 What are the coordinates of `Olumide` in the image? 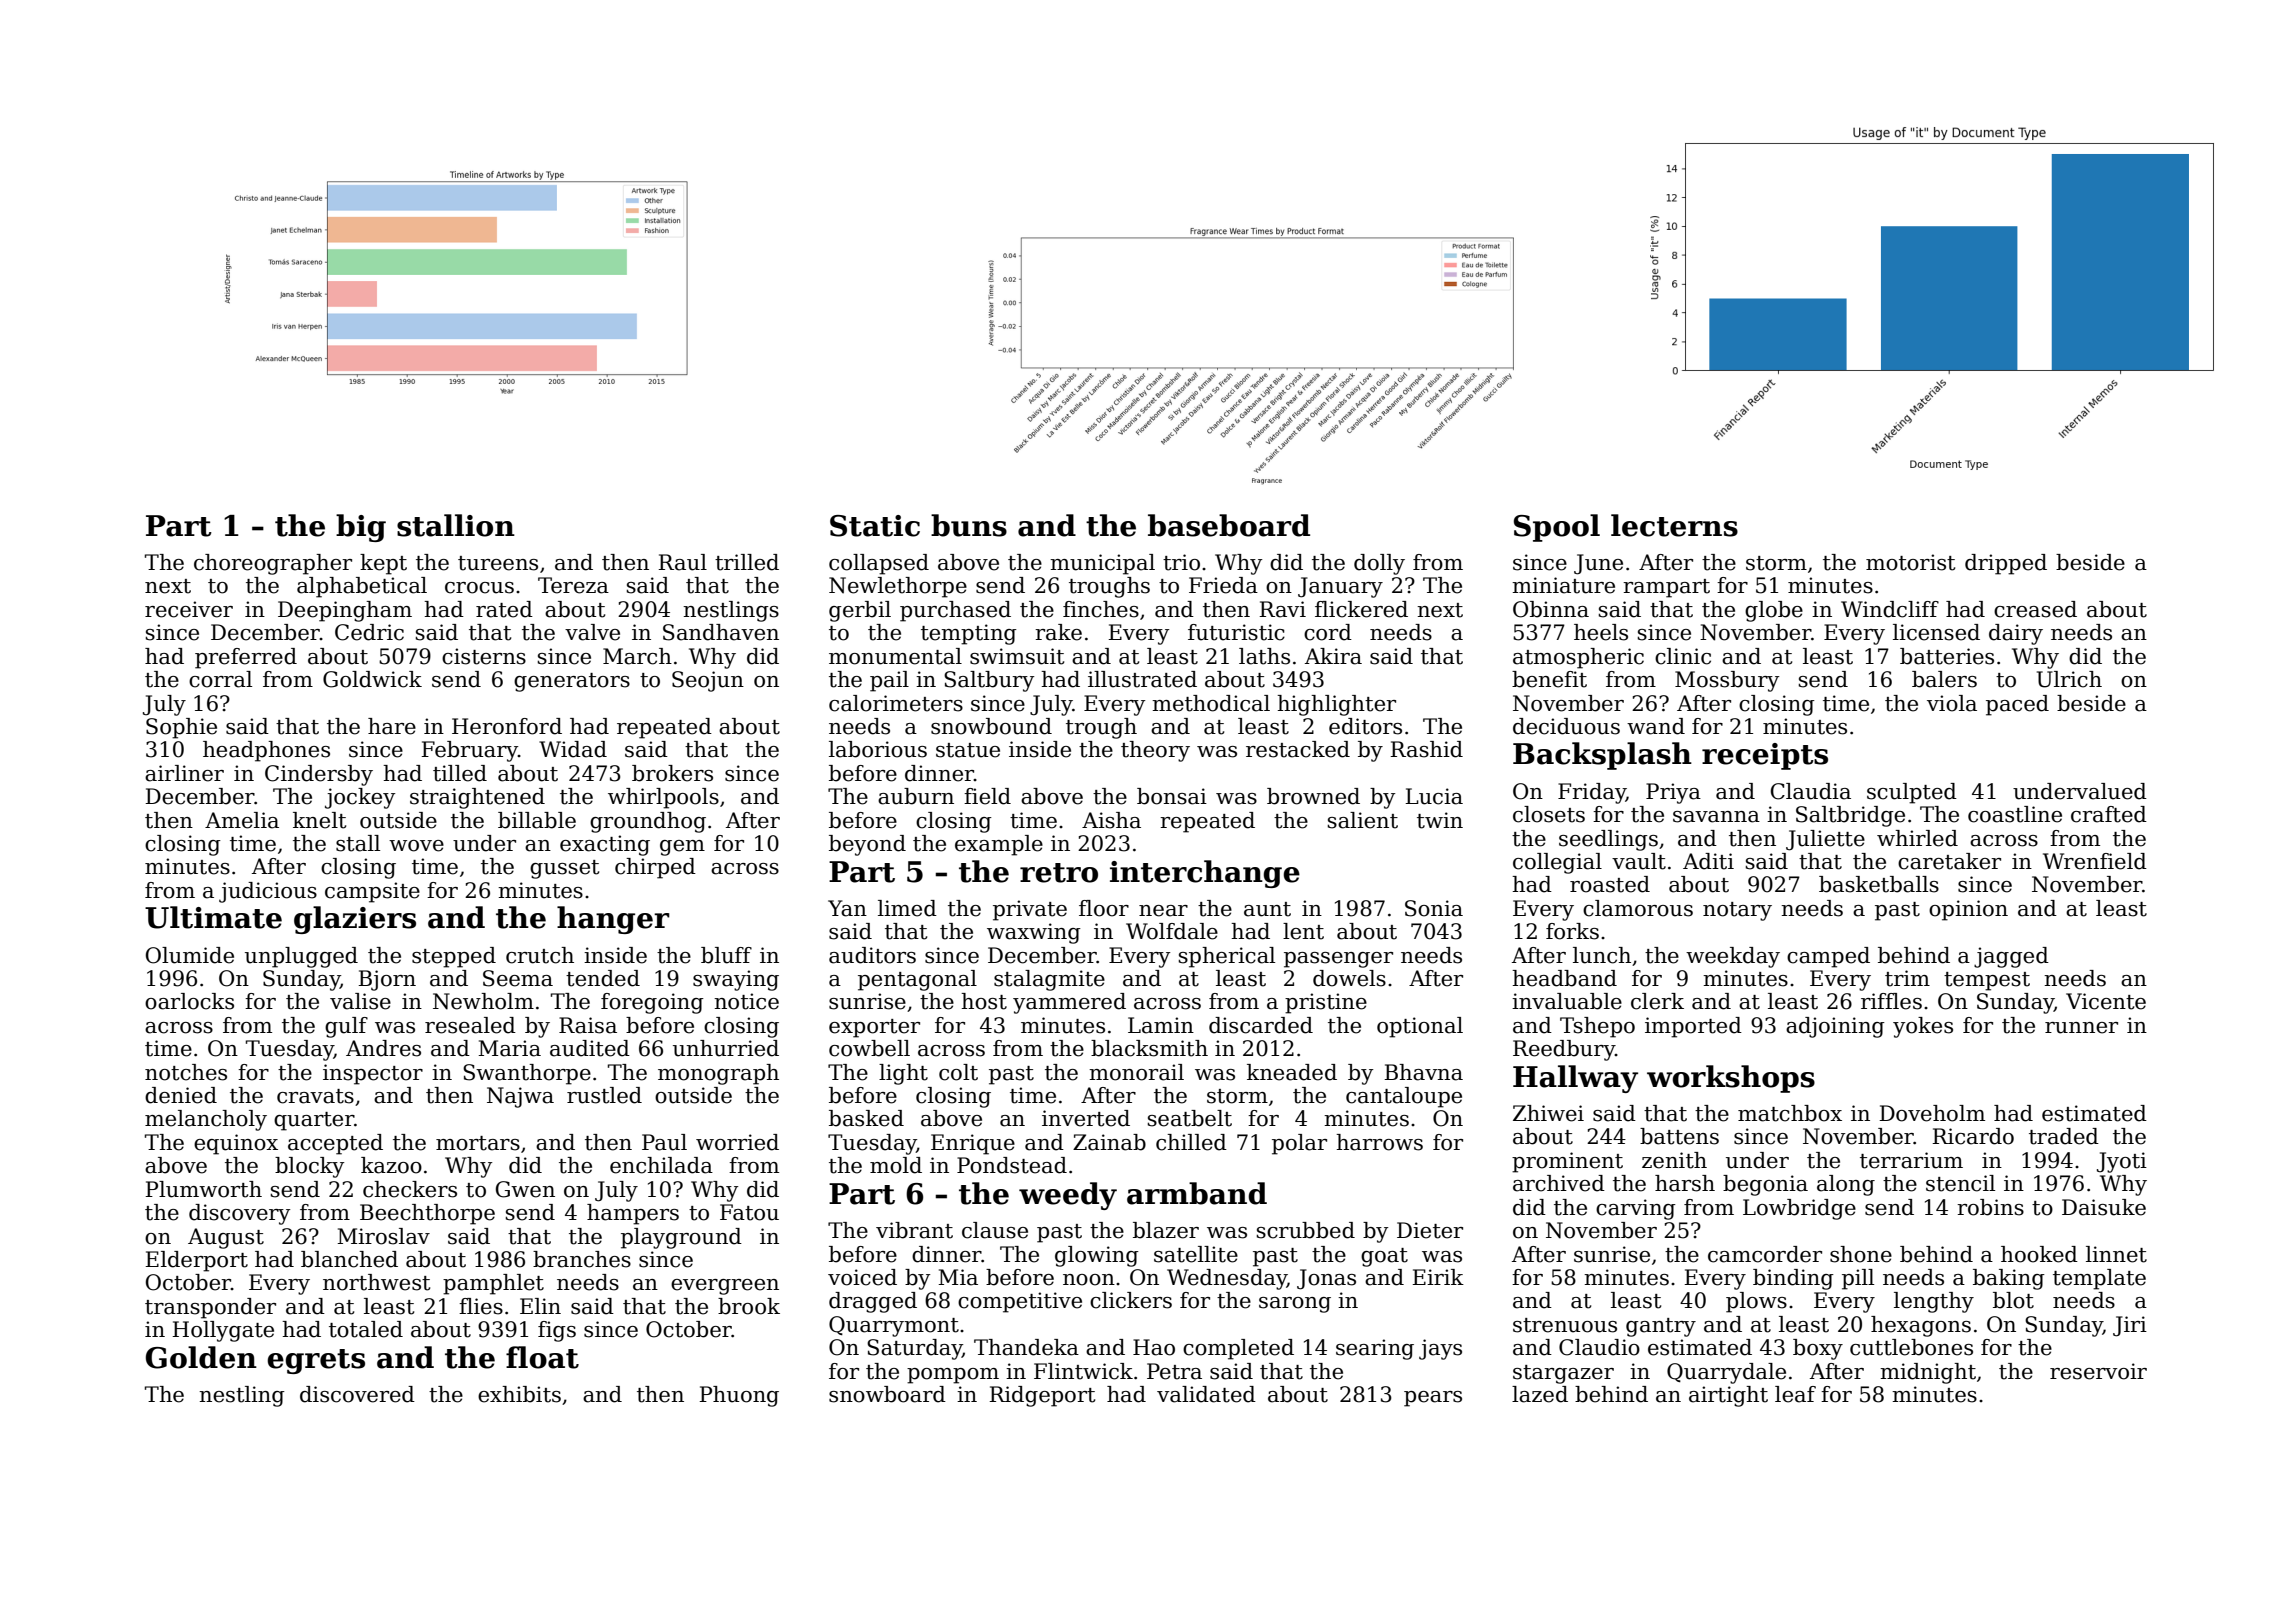 It's located at (190, 955).
